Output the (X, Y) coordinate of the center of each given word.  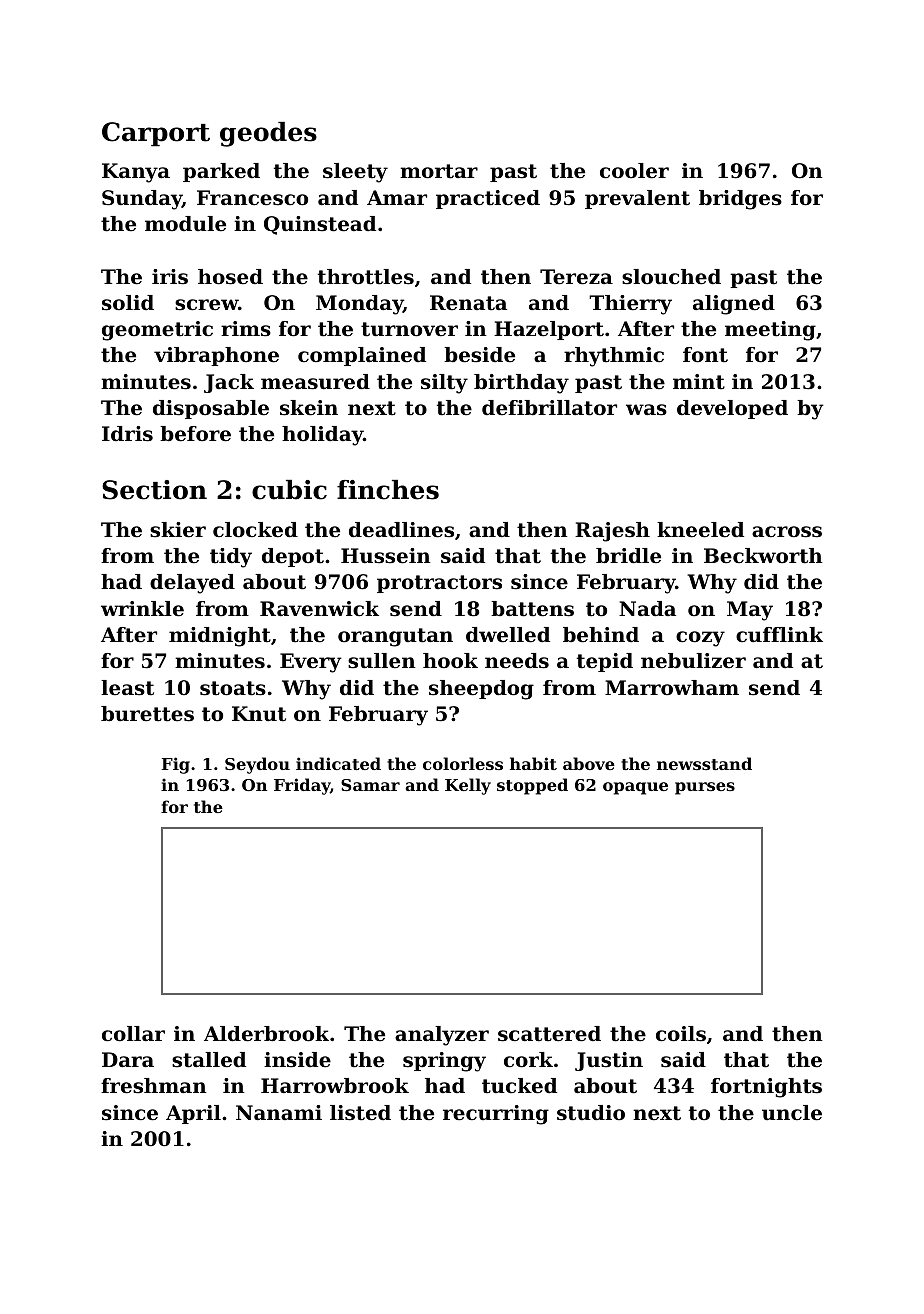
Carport (156, 134)
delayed (192, 584)
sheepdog (481, 690)
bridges (740, 200)
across (787, 532)
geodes (268, 134)
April (193, 1114)
